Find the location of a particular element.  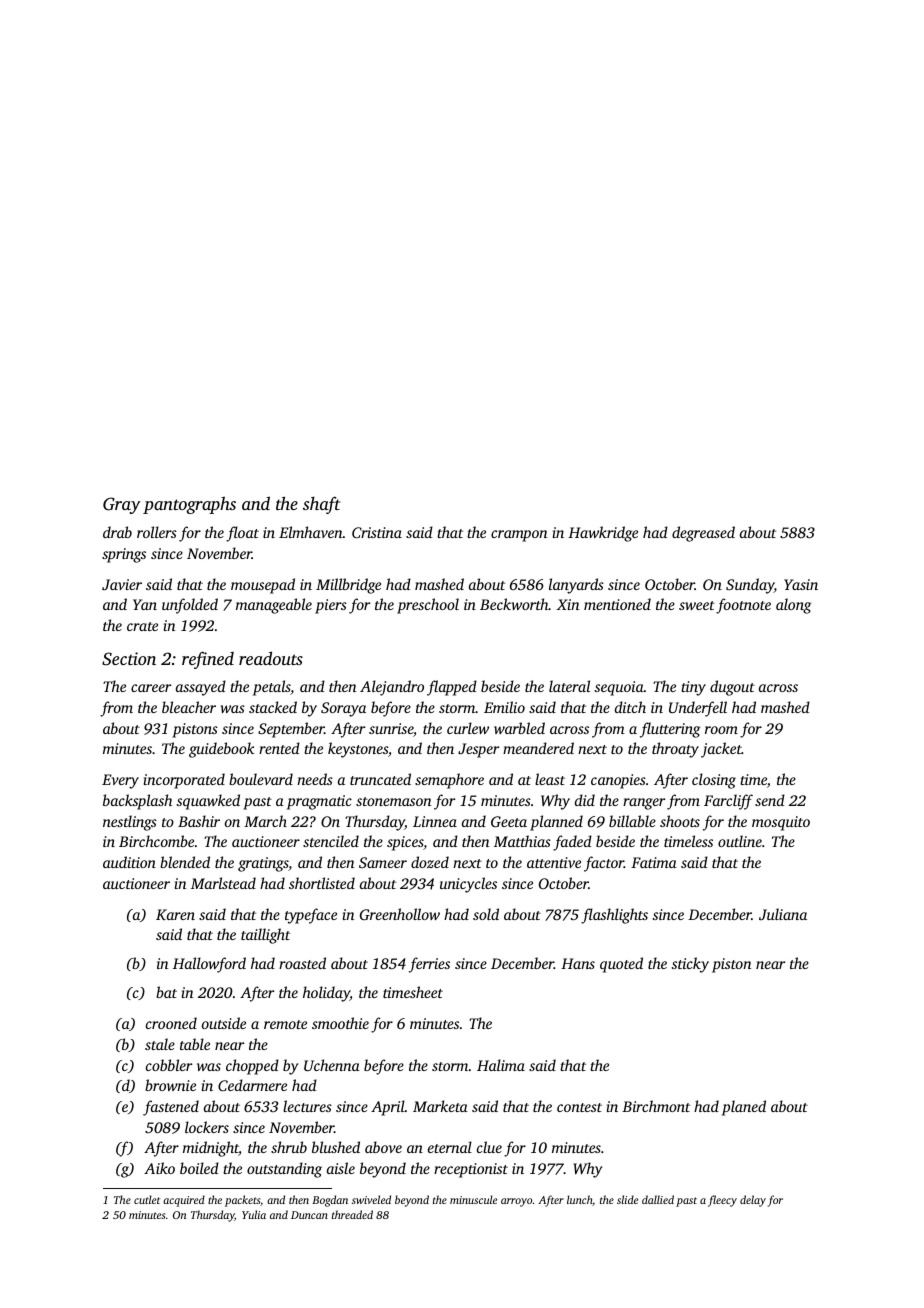

crampon is located at coordinates (519, 536).
